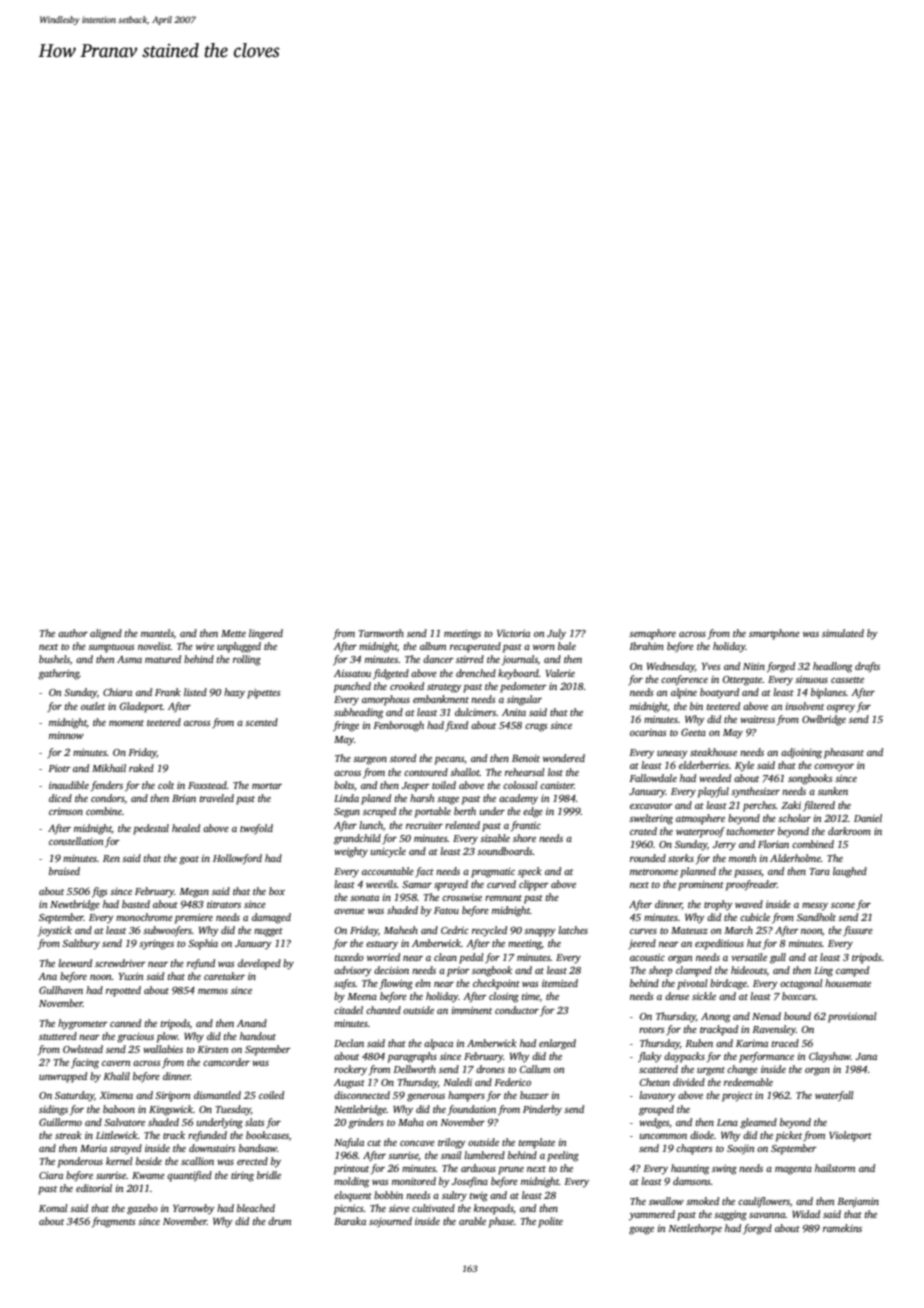 The width and height of the page is (924, 1308). What do you see at coordinates (157, 633) in the page?
I see `mantels` at bounding box center [157, 633].
